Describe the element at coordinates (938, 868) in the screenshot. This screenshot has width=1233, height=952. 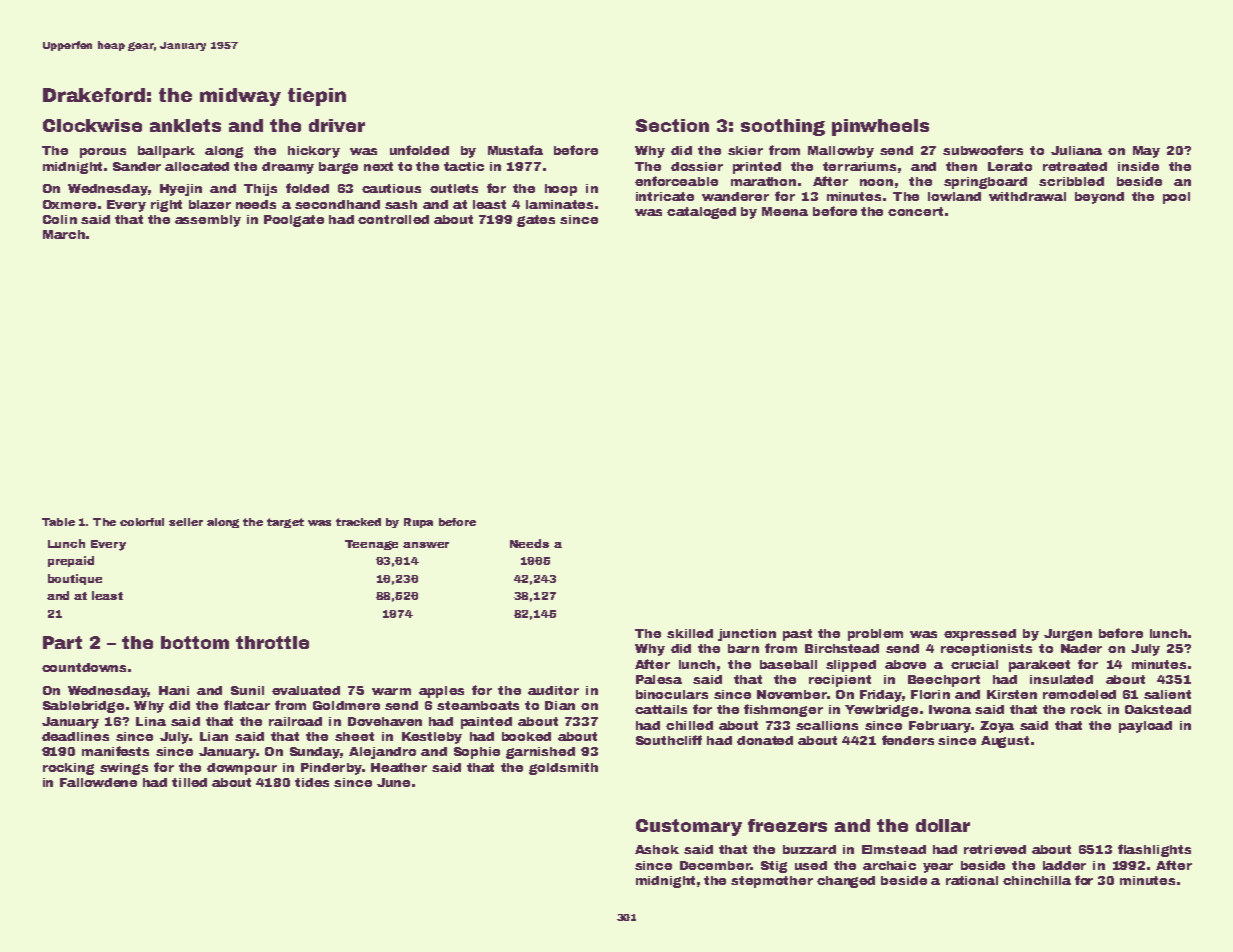
I see `year` at that location.
